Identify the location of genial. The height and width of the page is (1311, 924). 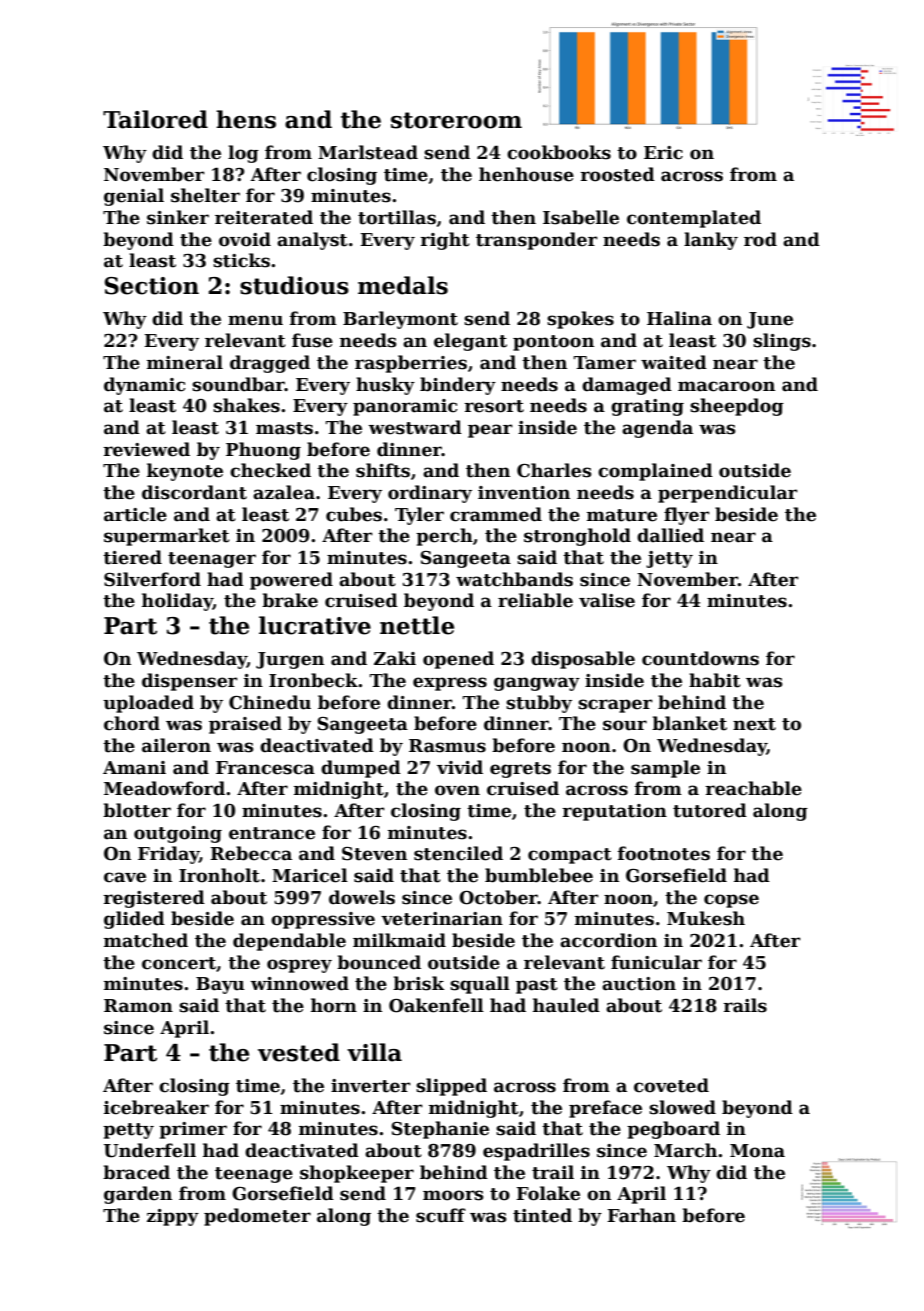
(134, 197).
